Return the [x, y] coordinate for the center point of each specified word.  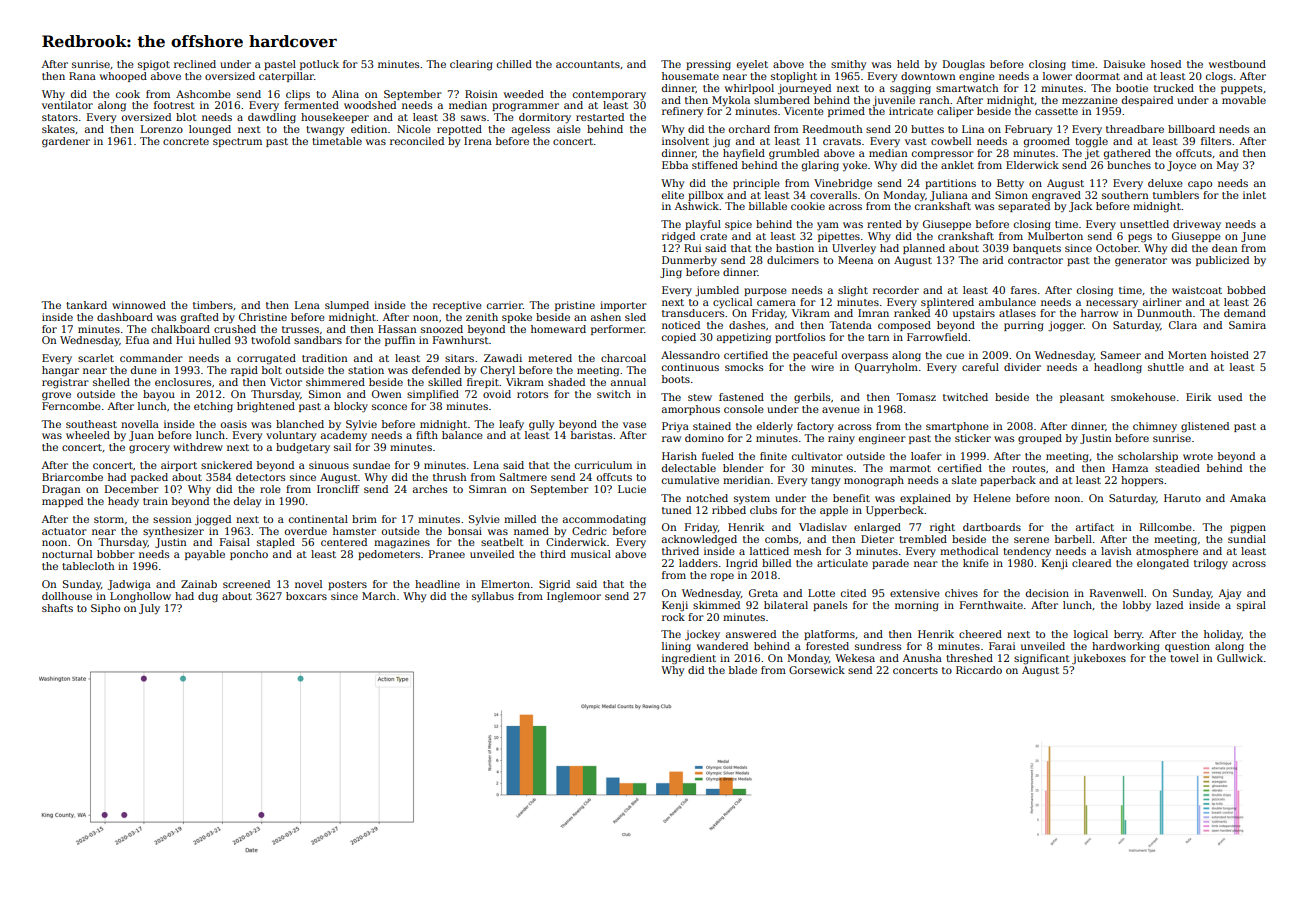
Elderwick [1032, 165]
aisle [569, 129]
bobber [116, 554]
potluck [319, 65]
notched [707, 498]
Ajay [1230, 594]
